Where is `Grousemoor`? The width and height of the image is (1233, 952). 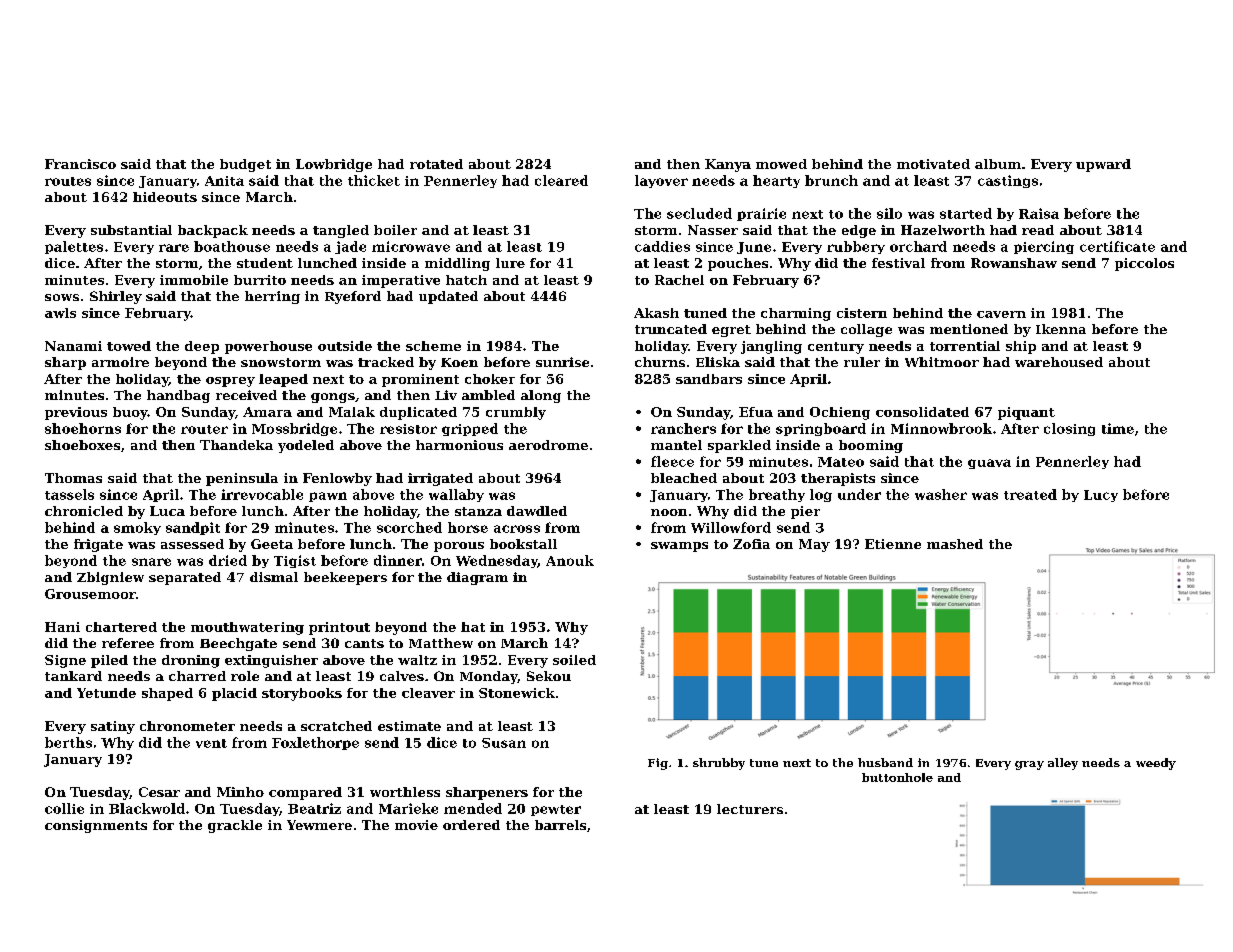
Grousemoor is located at coordinates (90, 594).
